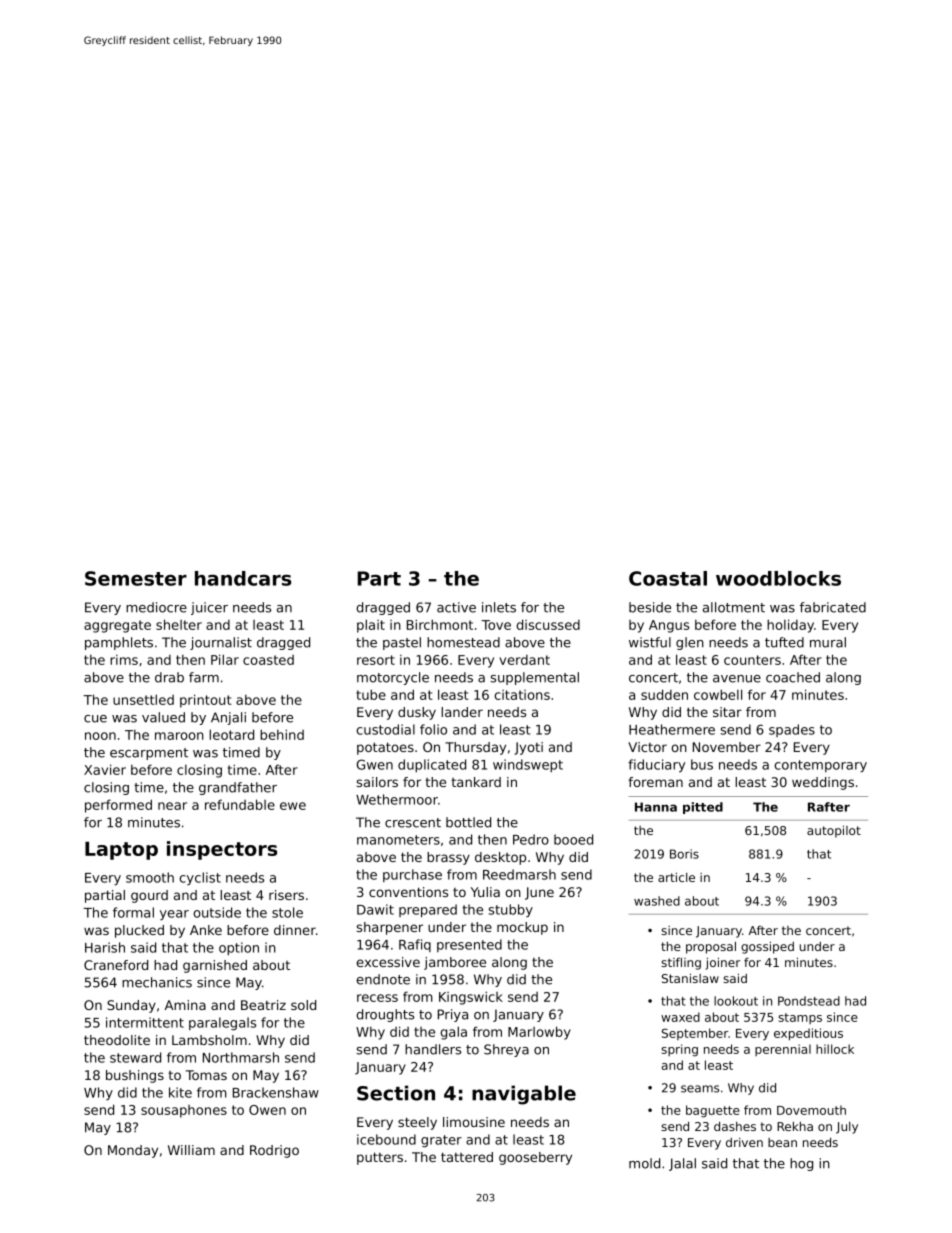  What do you see at coordinates (133, 1151) in the screenshot?
I see `Monday` at bounding box center [133, 1151].
